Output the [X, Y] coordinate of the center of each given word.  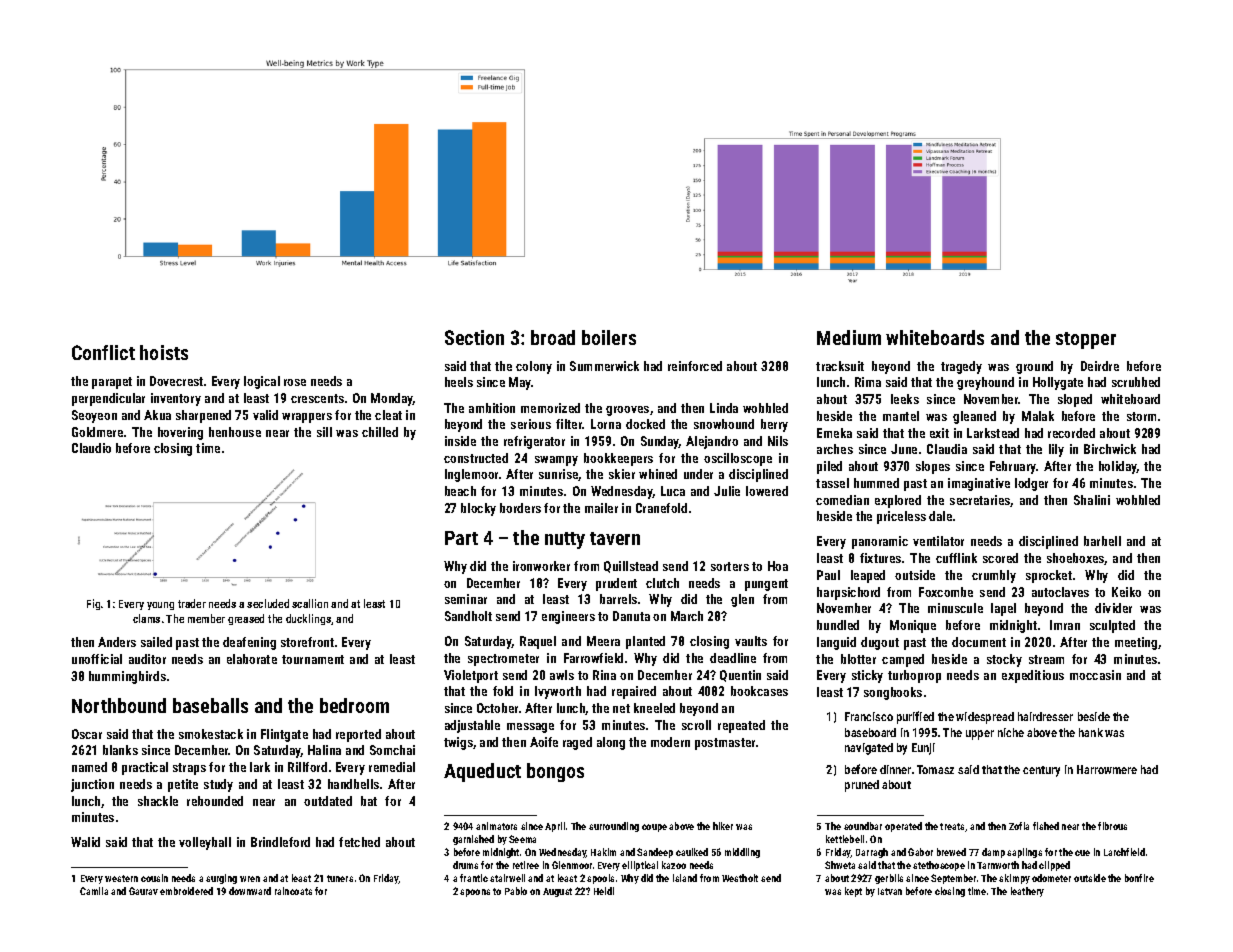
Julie [727, 491]
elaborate [252, 659]
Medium [849, 337]
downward [250, 891]
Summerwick [604, 366]
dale [940, 516]
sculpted [1112, 626]
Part [461, 538]
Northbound [119, 705]
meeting [1136, 643]
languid [836, 643]
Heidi [604, 891]
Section [474, 337]
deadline [733, 658]
